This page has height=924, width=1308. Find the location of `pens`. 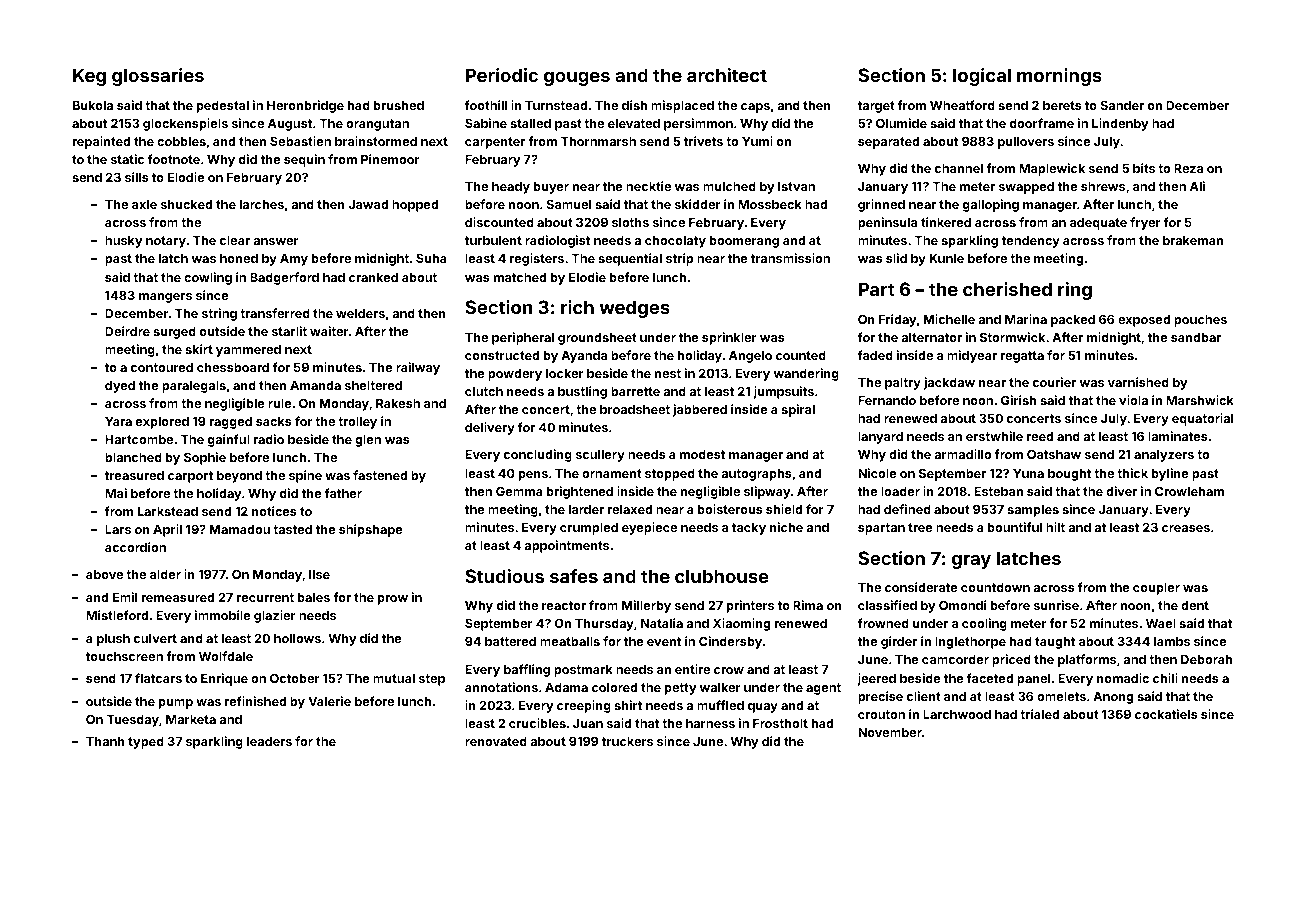

pens is located at coordinates (533, 476).
